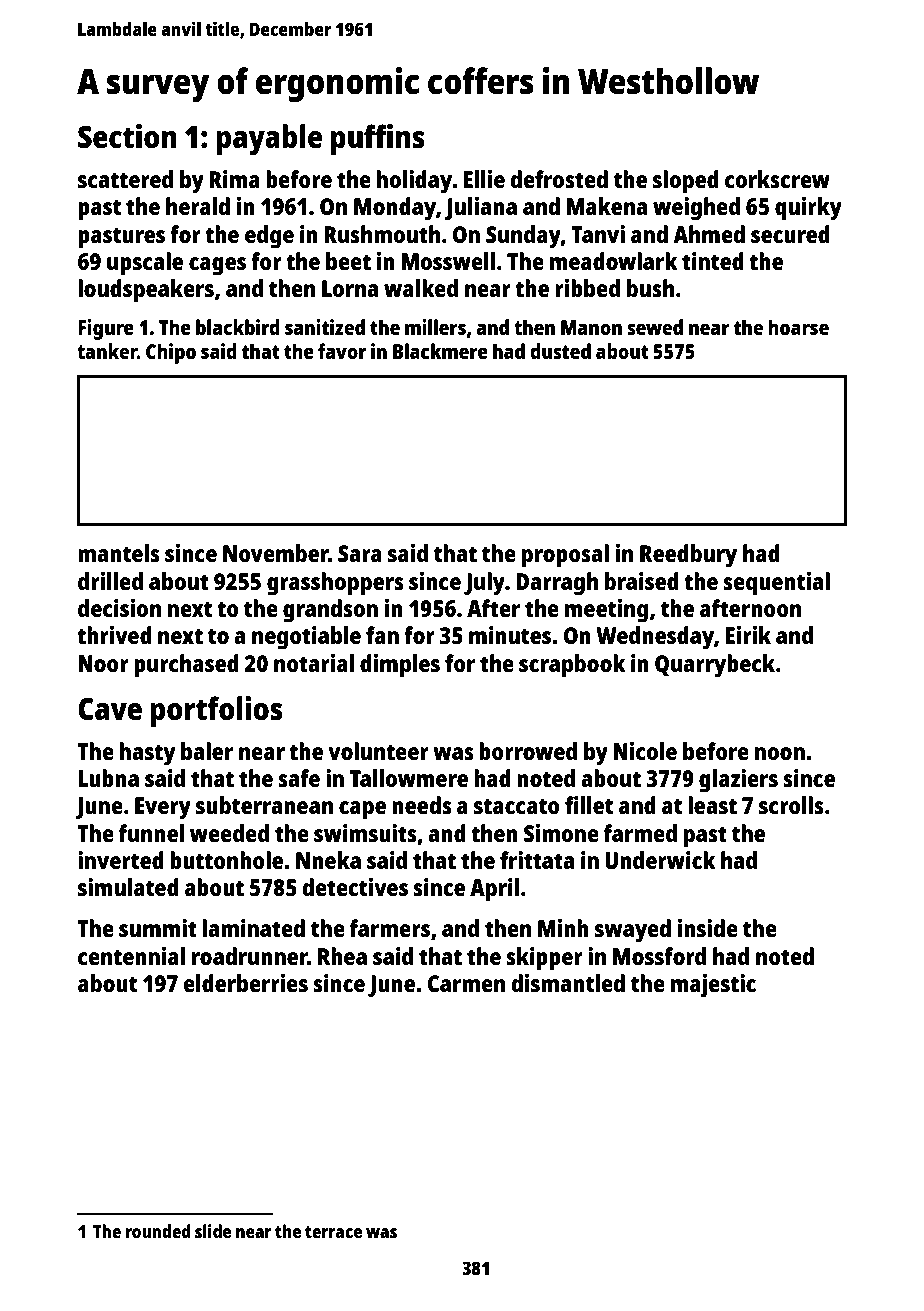  I want to click on Reedbury, so click(688, 556).
